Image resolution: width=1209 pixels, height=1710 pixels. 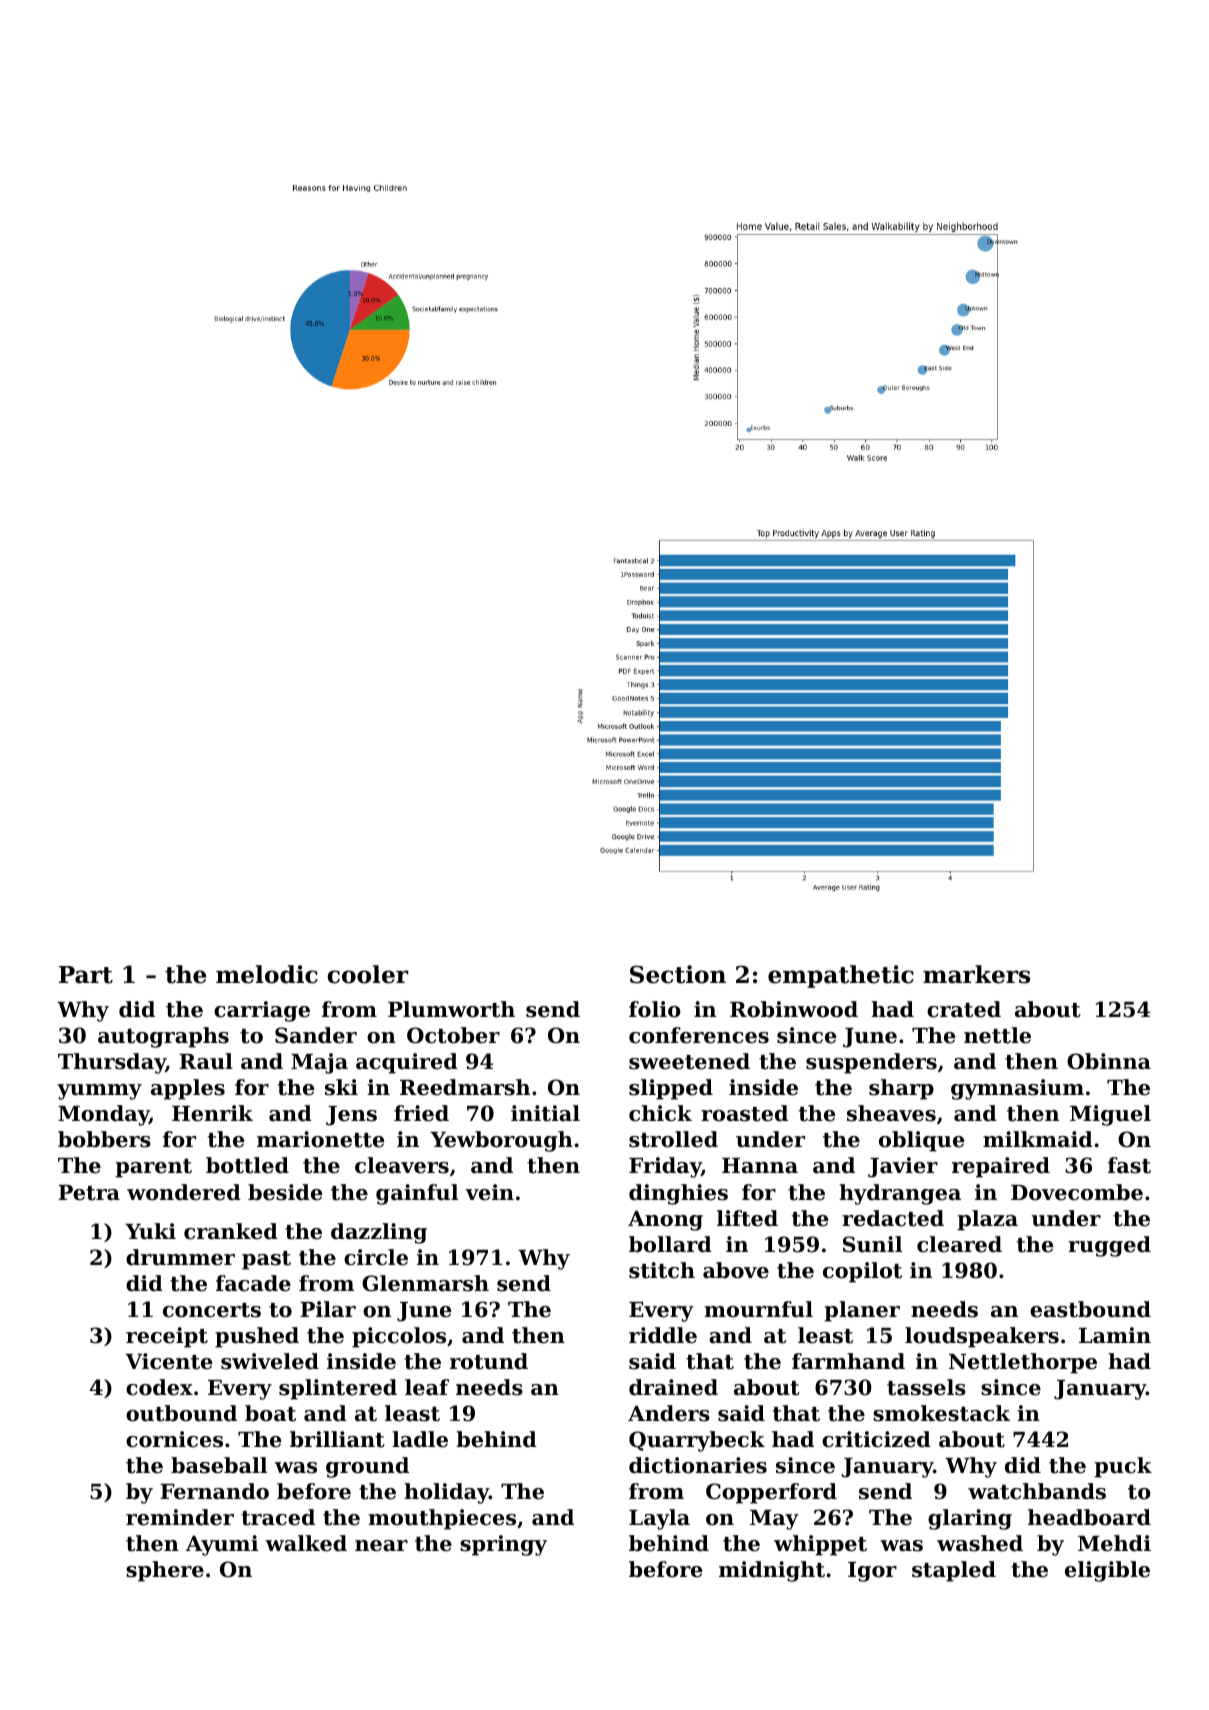 I want to click on riddle, so click(x=663, y=1335).
